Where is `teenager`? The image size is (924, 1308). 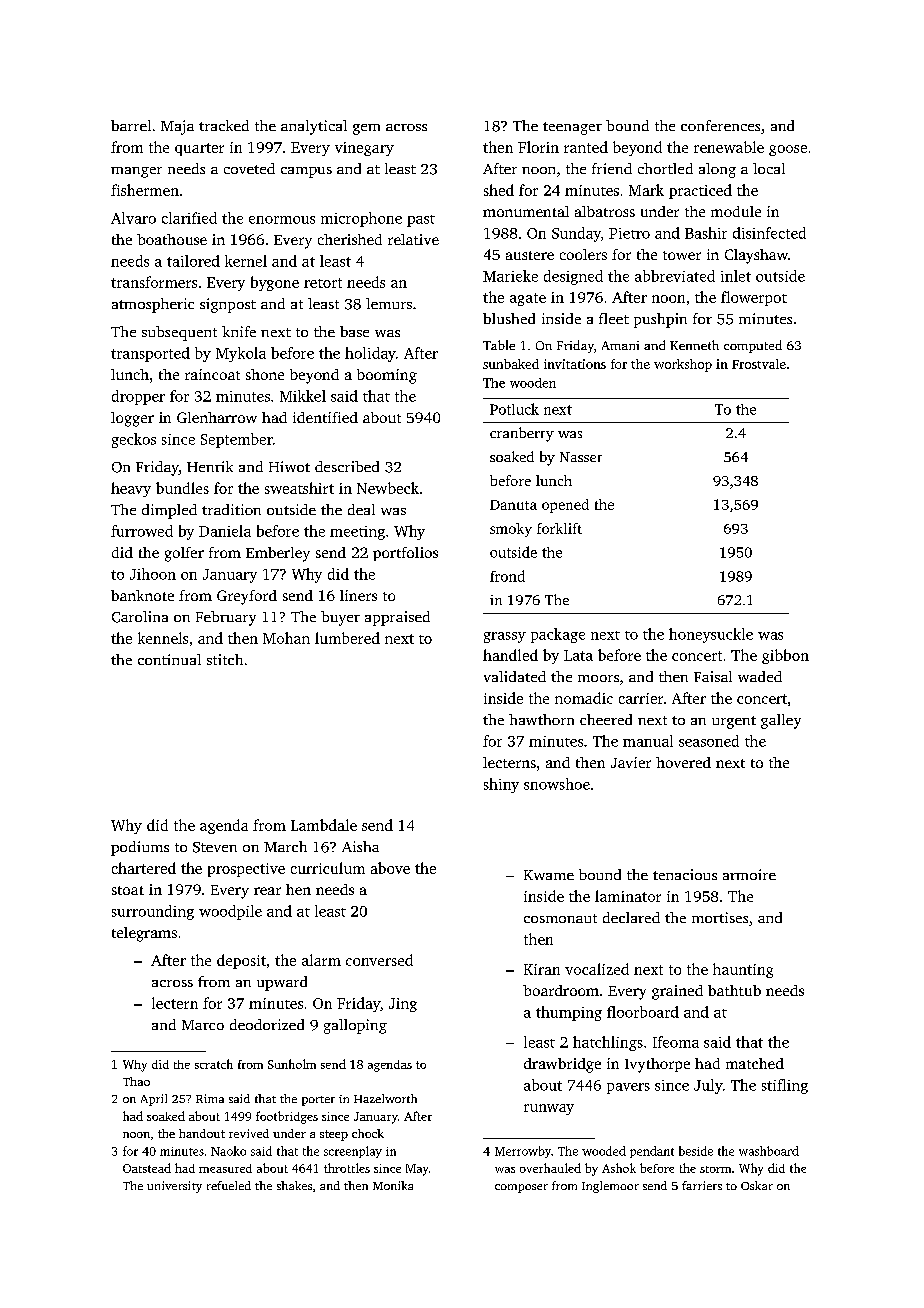
teenager is located at coordinates (572, 128).
